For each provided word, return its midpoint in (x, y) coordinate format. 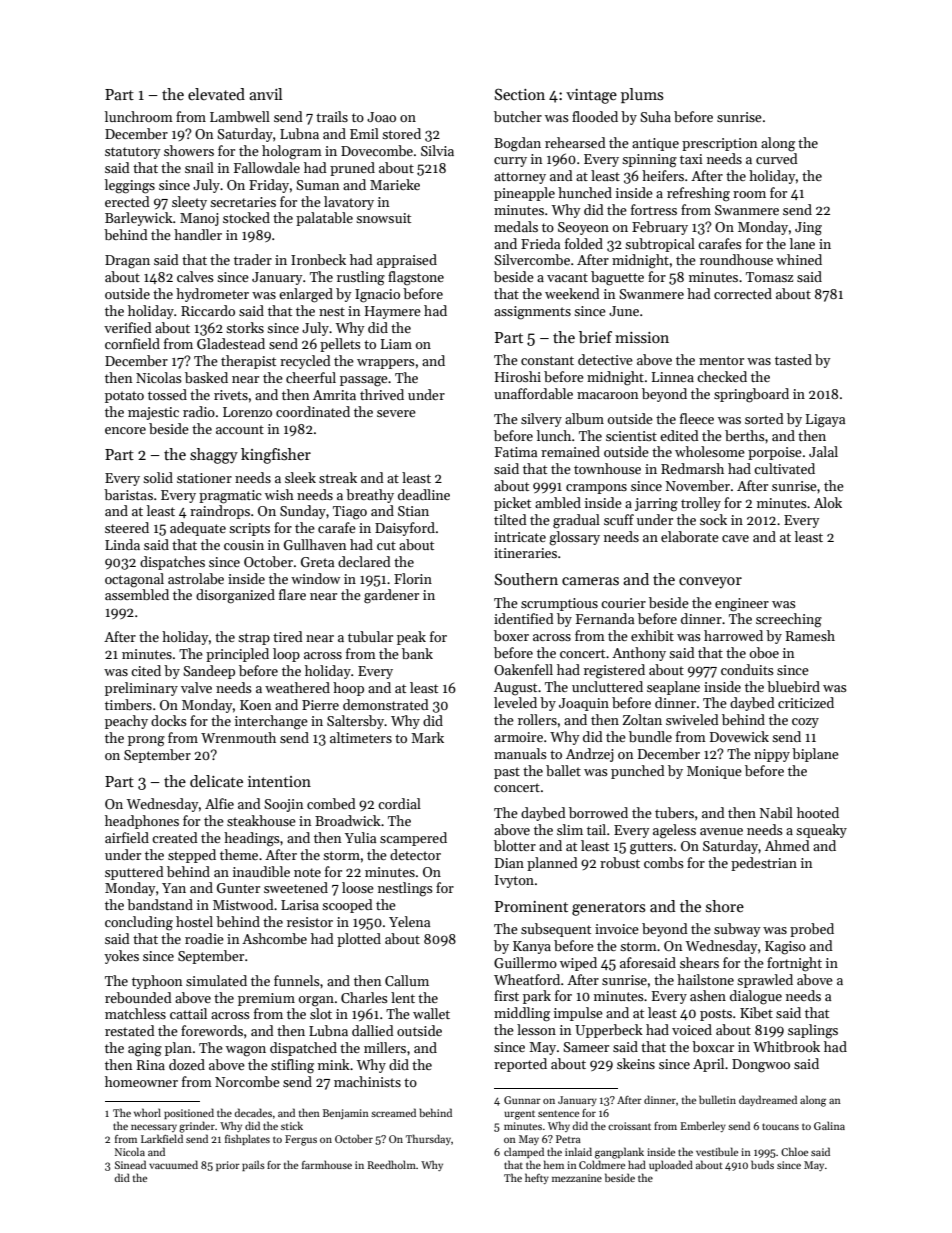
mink (334, 1064)
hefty (537, 1178)
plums (642, 95)
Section (520, 94)
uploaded (671, 1165)
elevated (216, 94)
